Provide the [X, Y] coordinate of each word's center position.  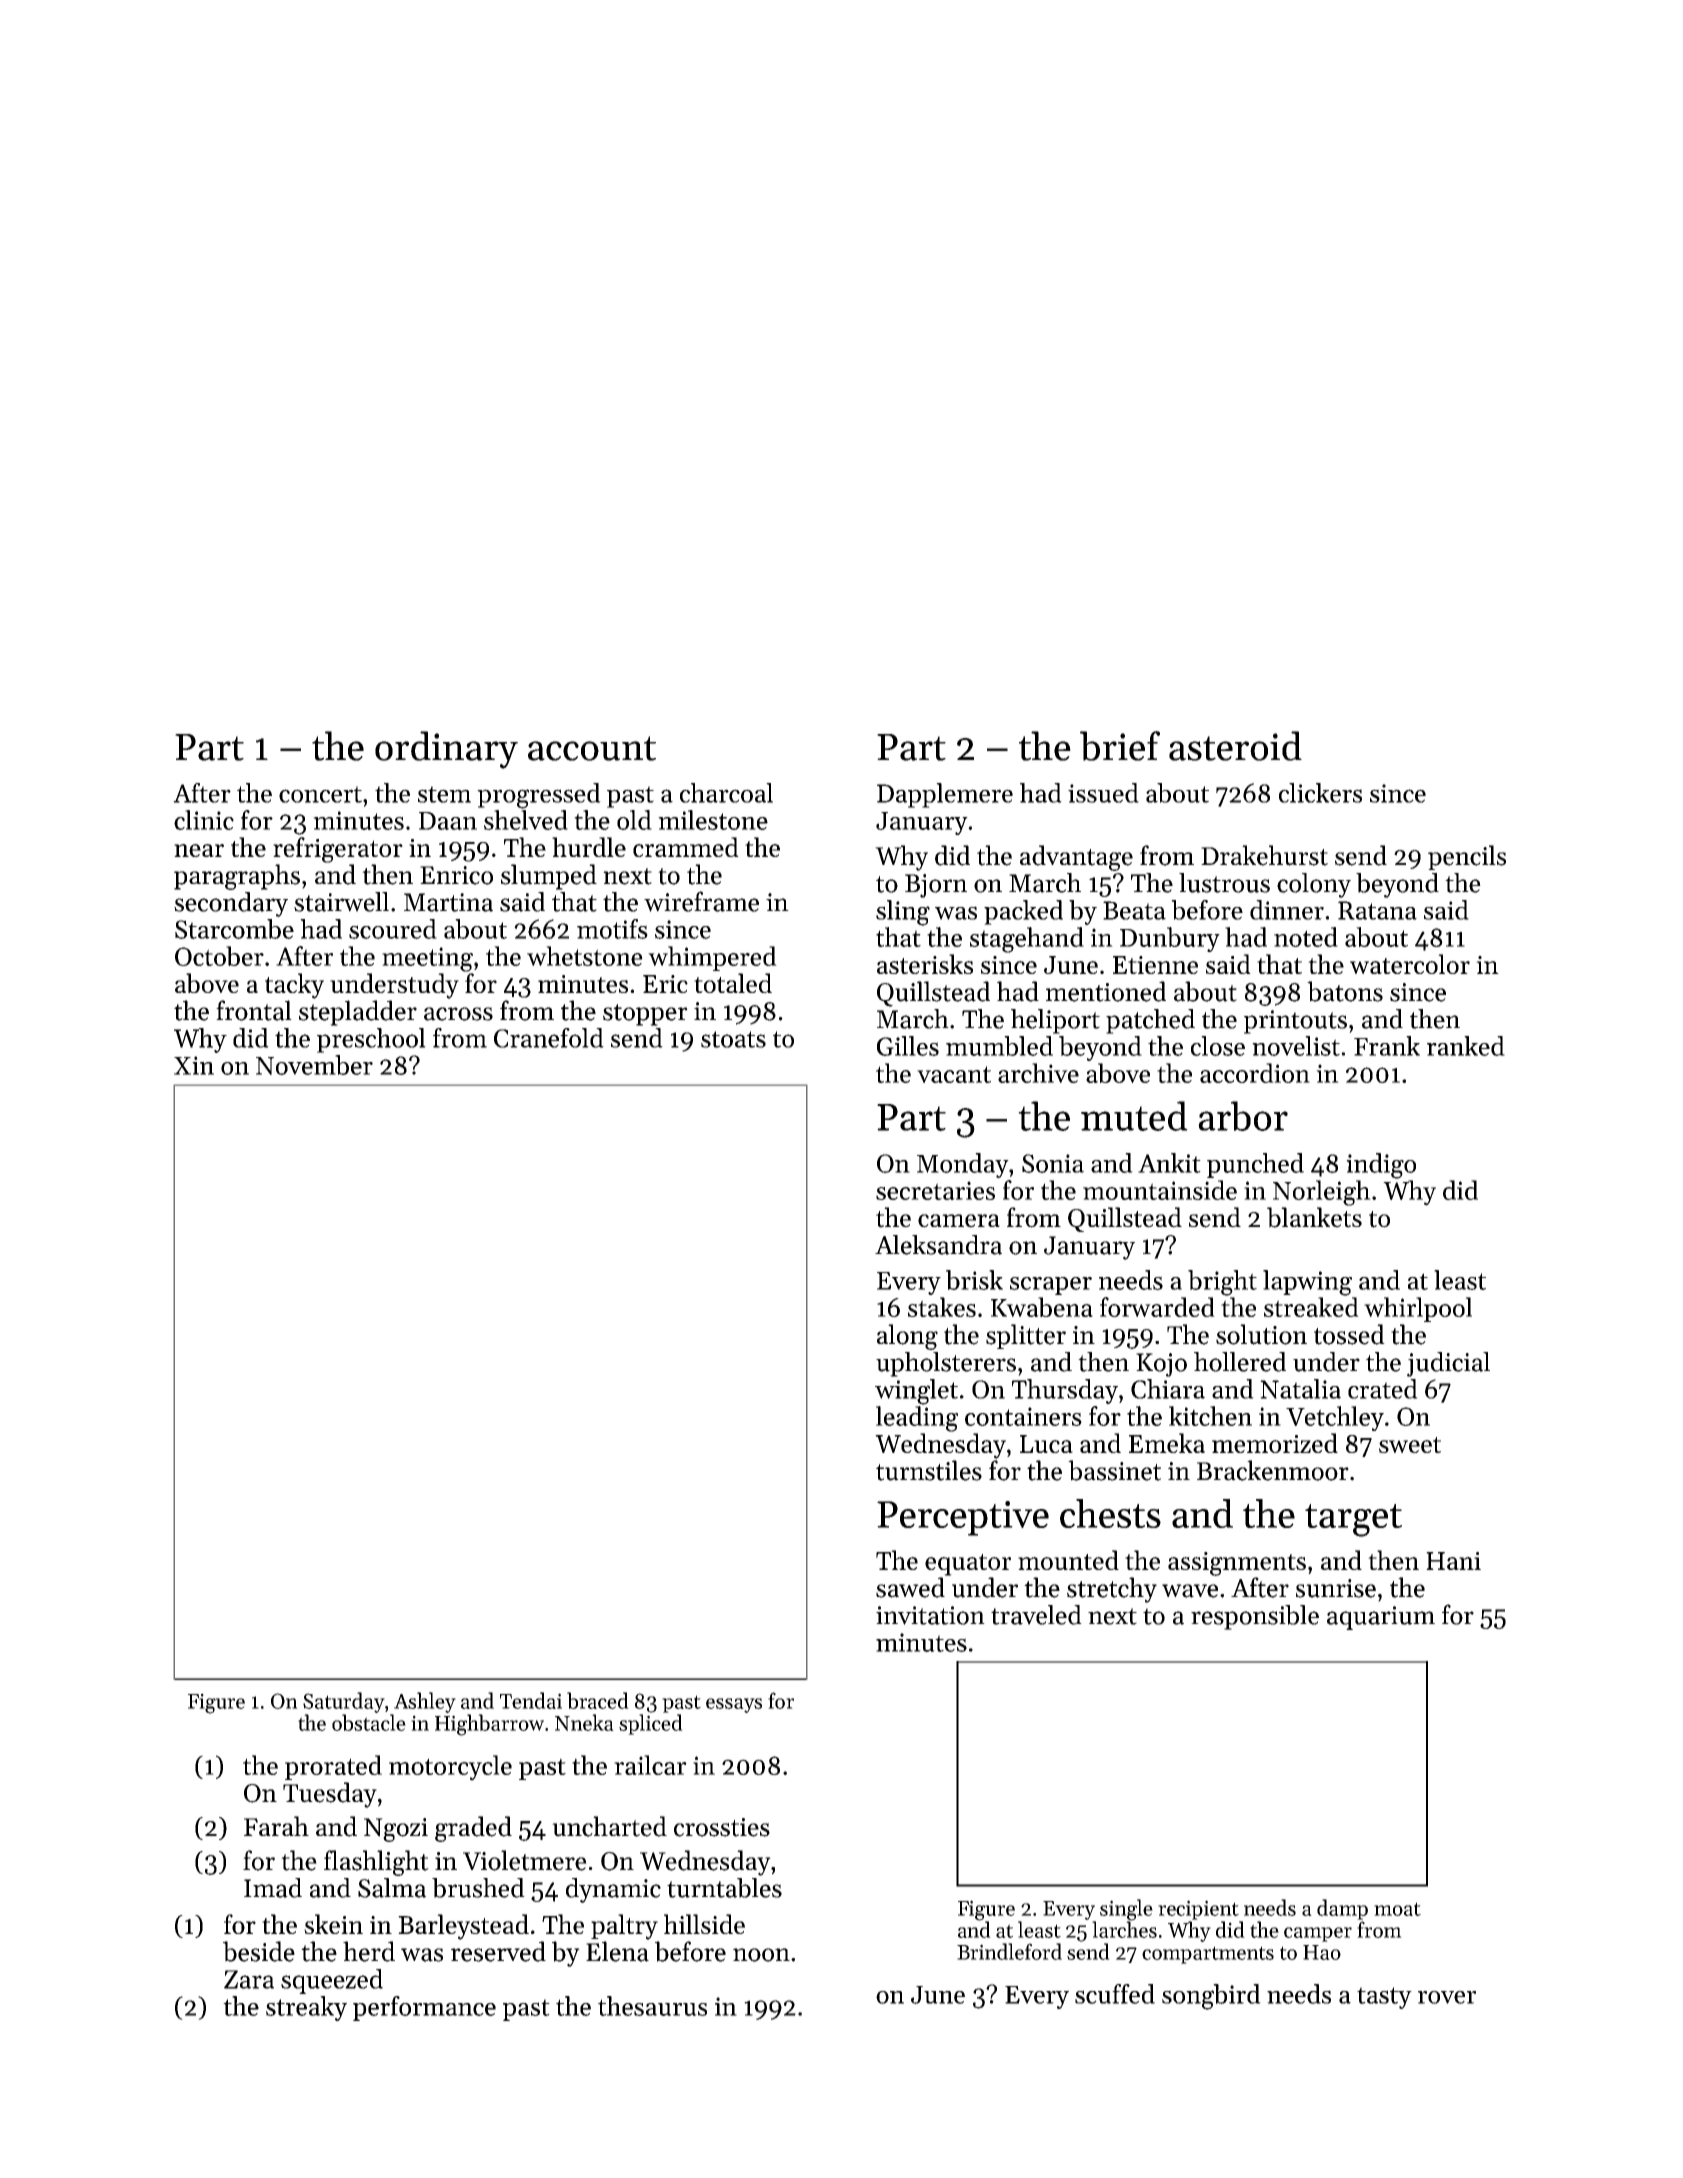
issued [1103, 793]
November [314, 1065]
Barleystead [463, 1927]
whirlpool [1418, 1309]
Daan [448, 821]
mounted [1068, 1560]
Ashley [425, 1702]
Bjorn [936, 886]
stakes [942, 1307]
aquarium [1381, 1618]
